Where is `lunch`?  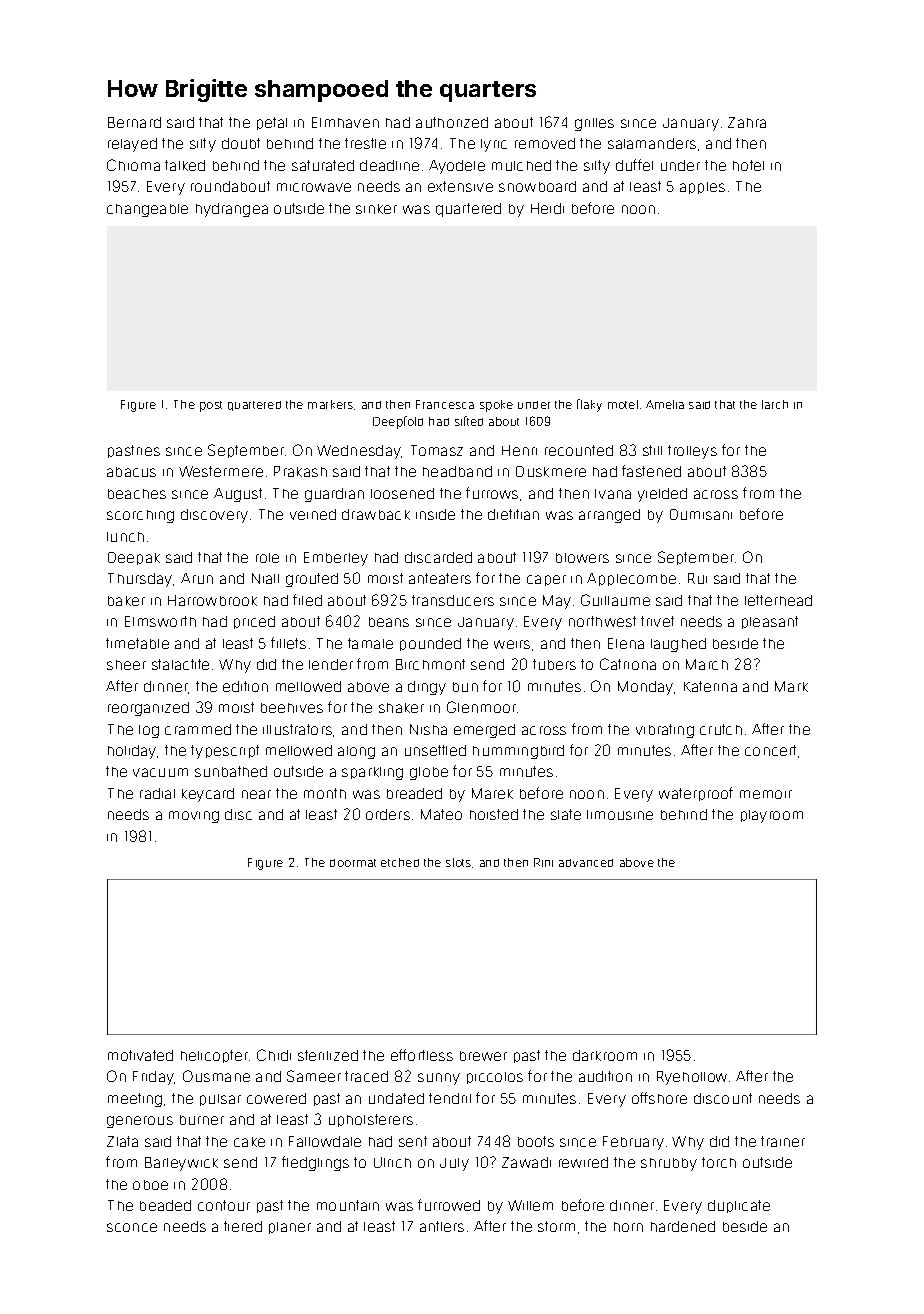
lunch is located at coordinates (125, 537).
